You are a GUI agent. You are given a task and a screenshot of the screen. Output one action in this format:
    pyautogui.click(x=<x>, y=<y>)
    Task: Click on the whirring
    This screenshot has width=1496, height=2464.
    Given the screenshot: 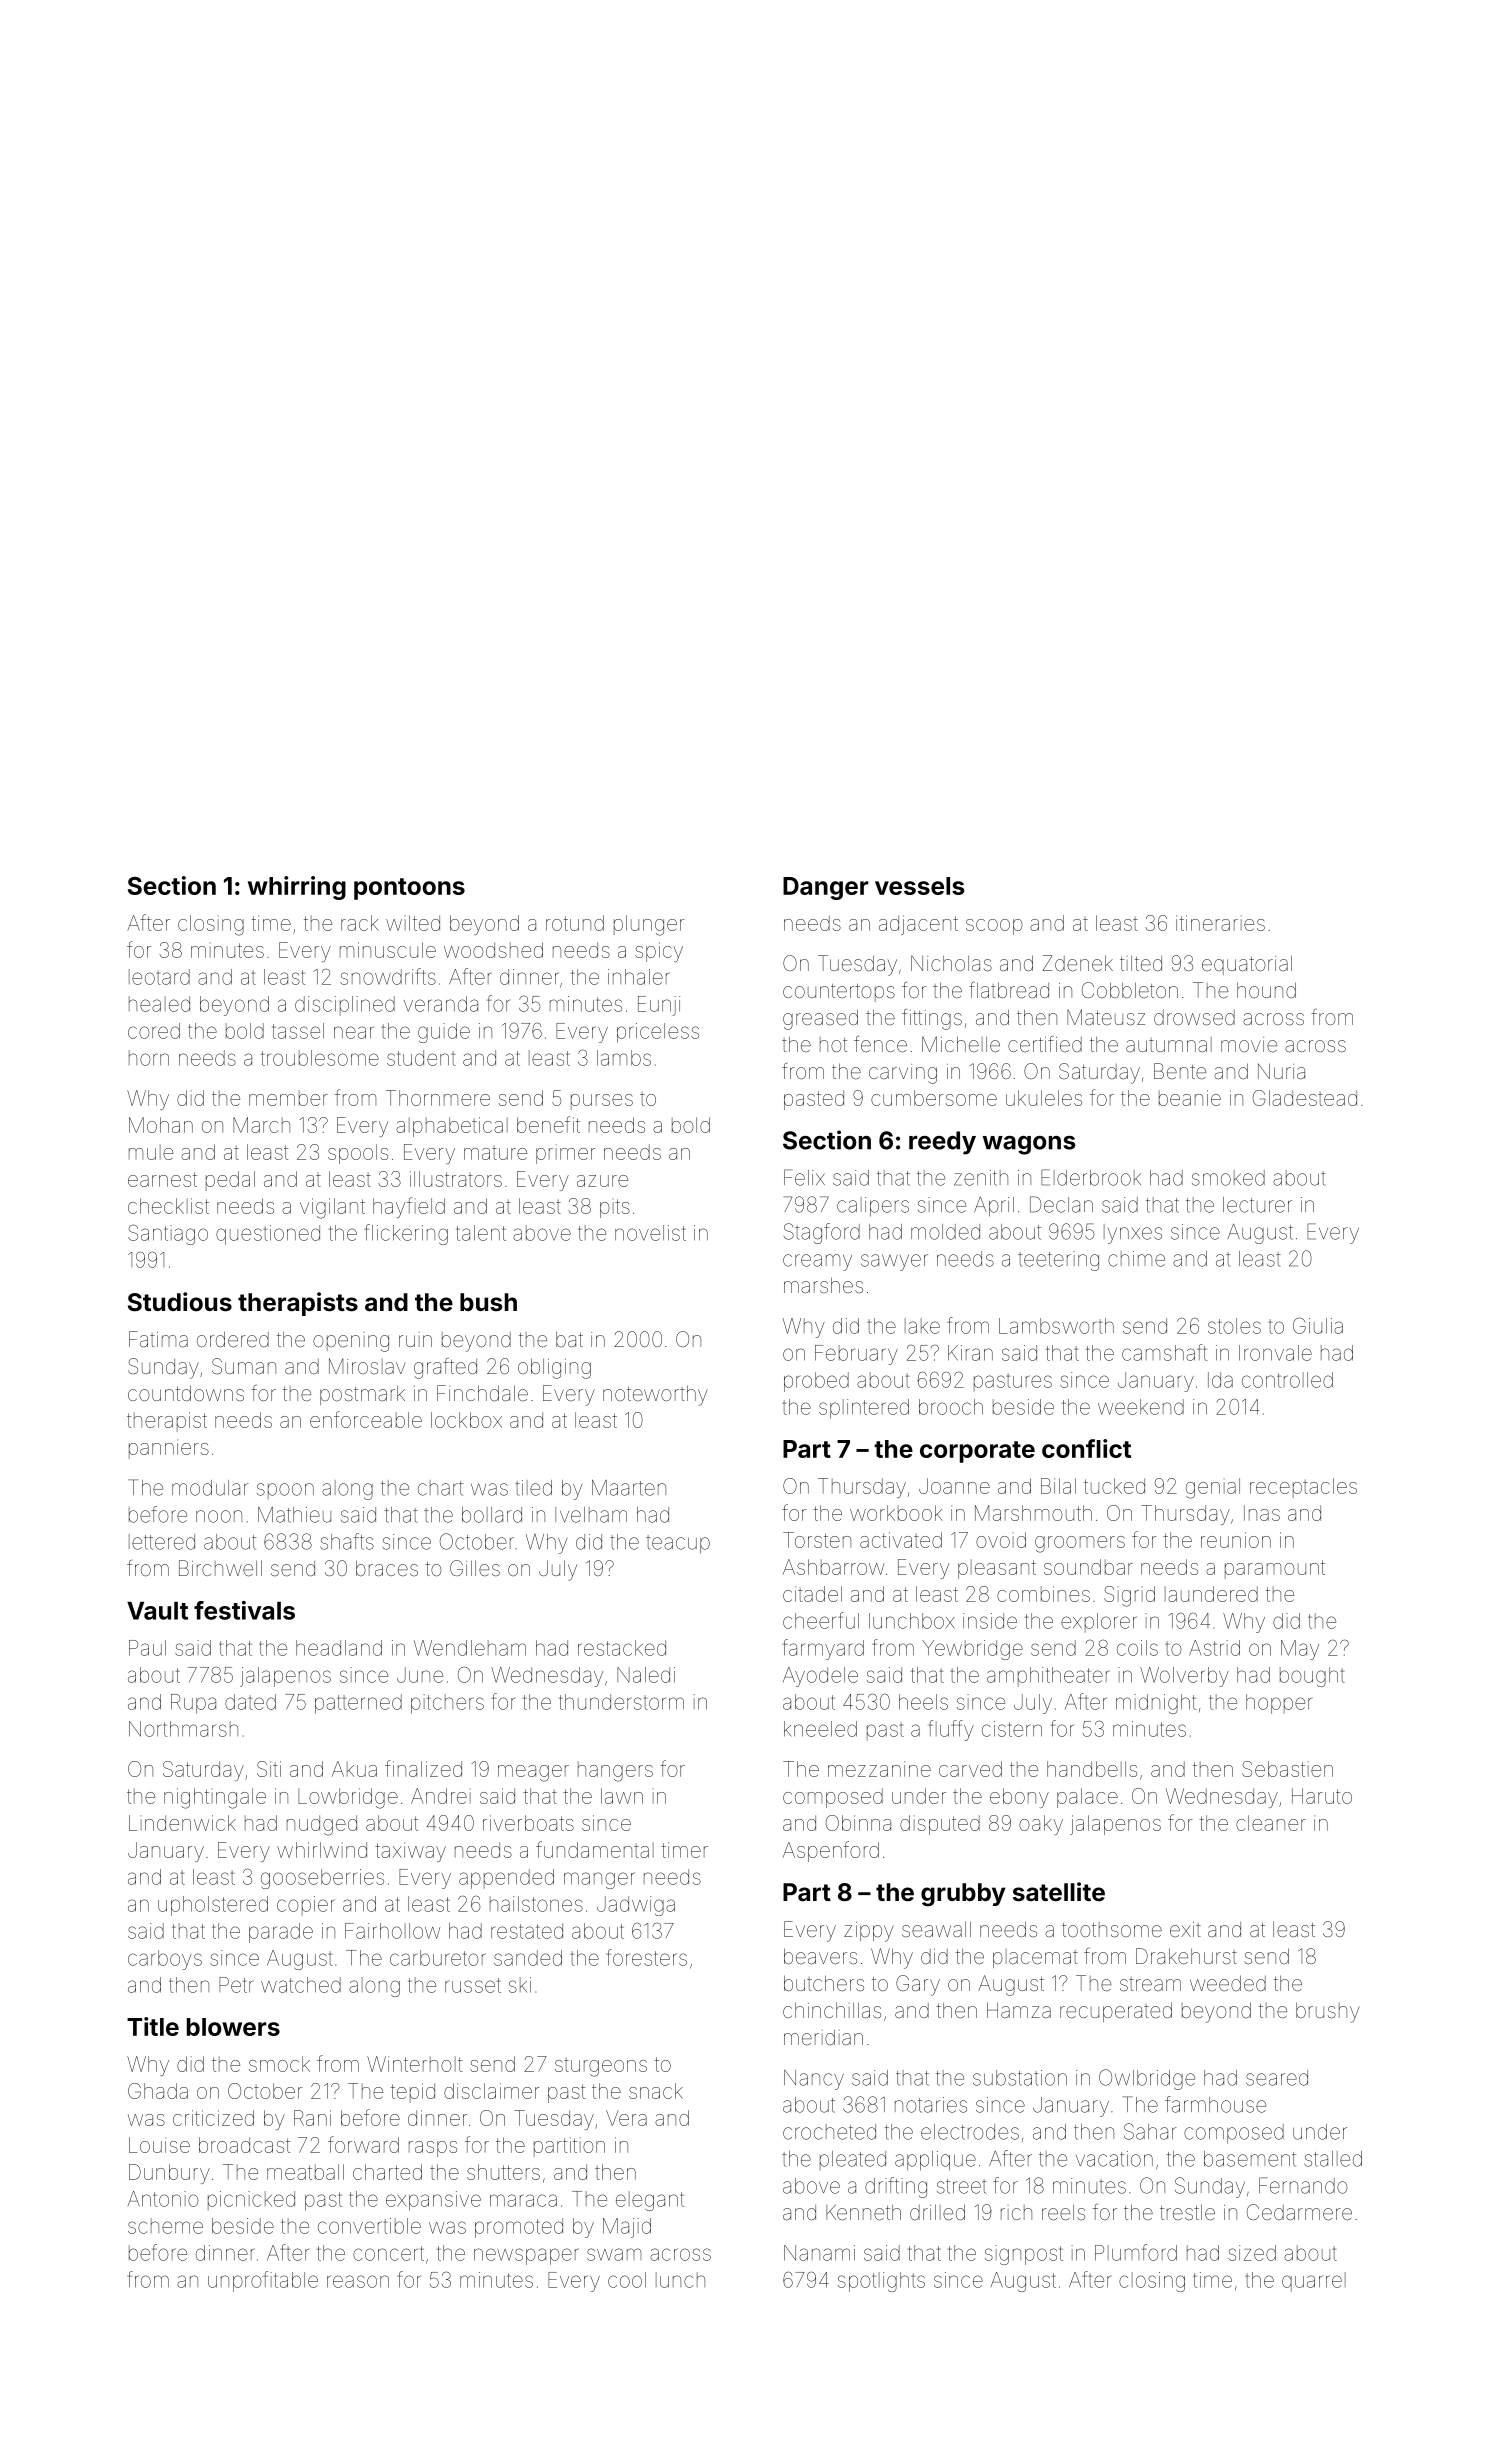 What is the action you would take?
    pyautogui.click(x=297, y=888)
